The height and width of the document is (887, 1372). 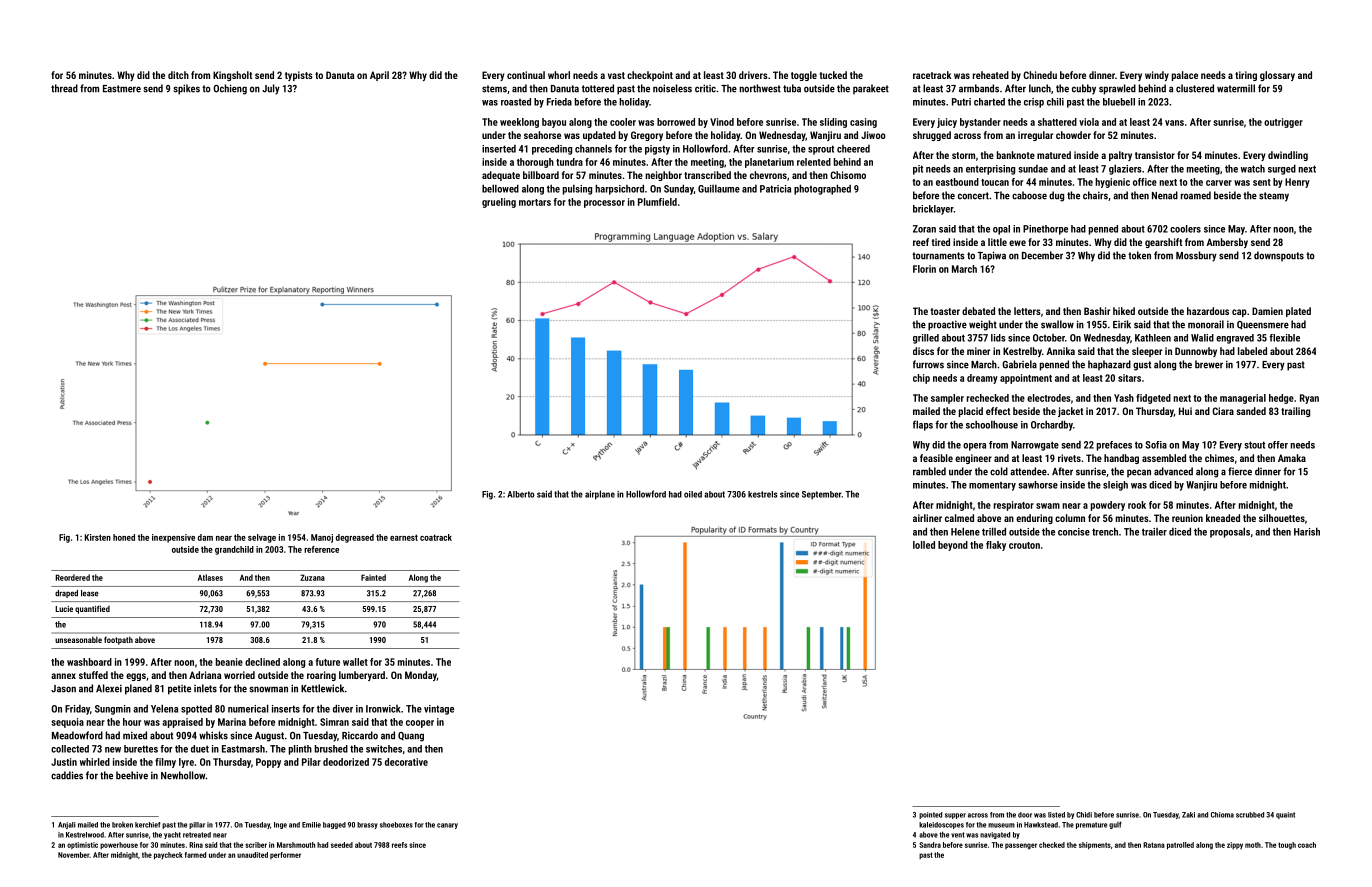 What do you see at coordinates (923, 425) in the document?
I see `flaps` at bounding box center [923, 425].
